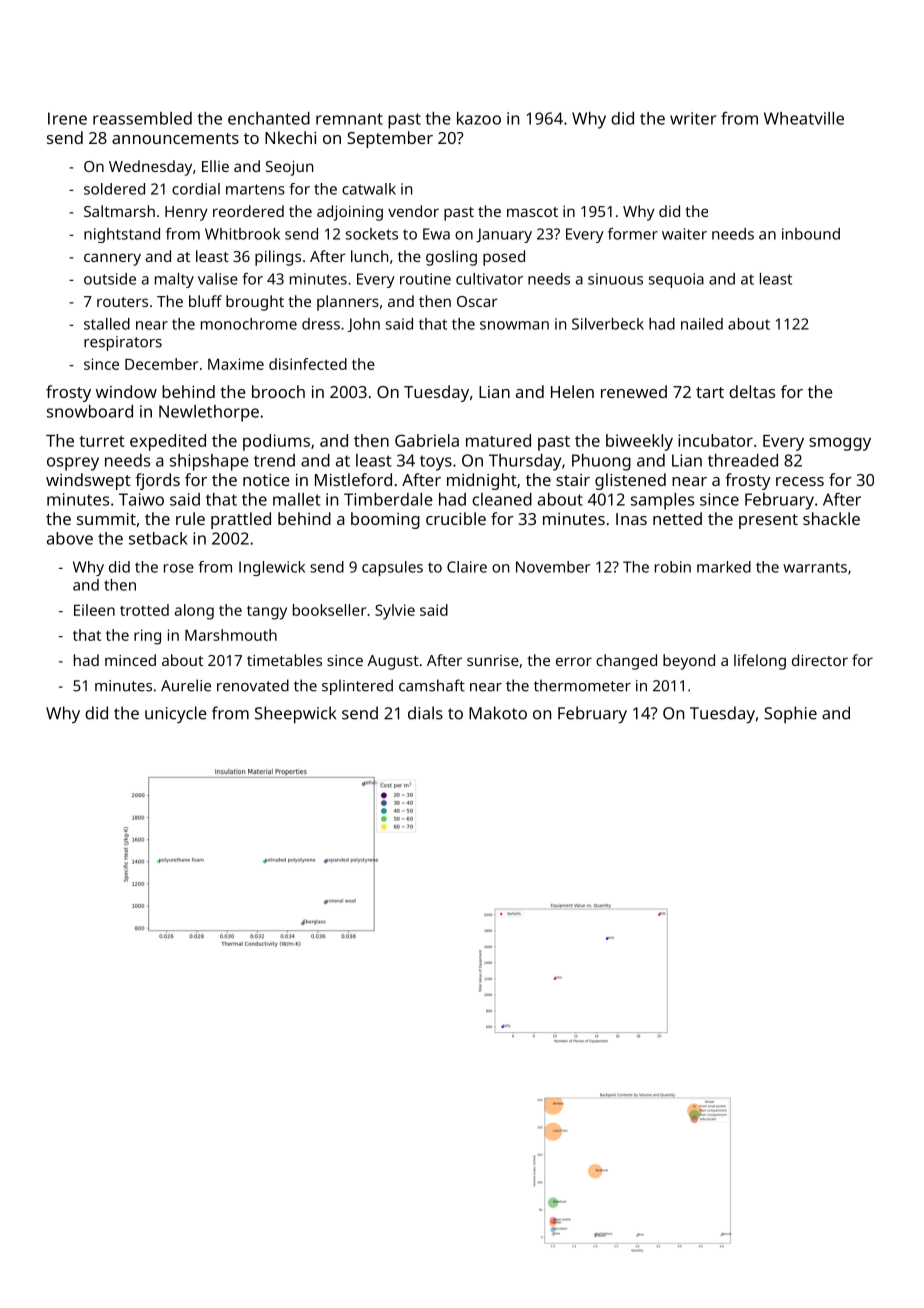 The height and width of the screenshot is (1308, 924). What do you see at coordinates (702, 324) in the screenshot?
I see `nailed` at bounding box center [702, 324].
